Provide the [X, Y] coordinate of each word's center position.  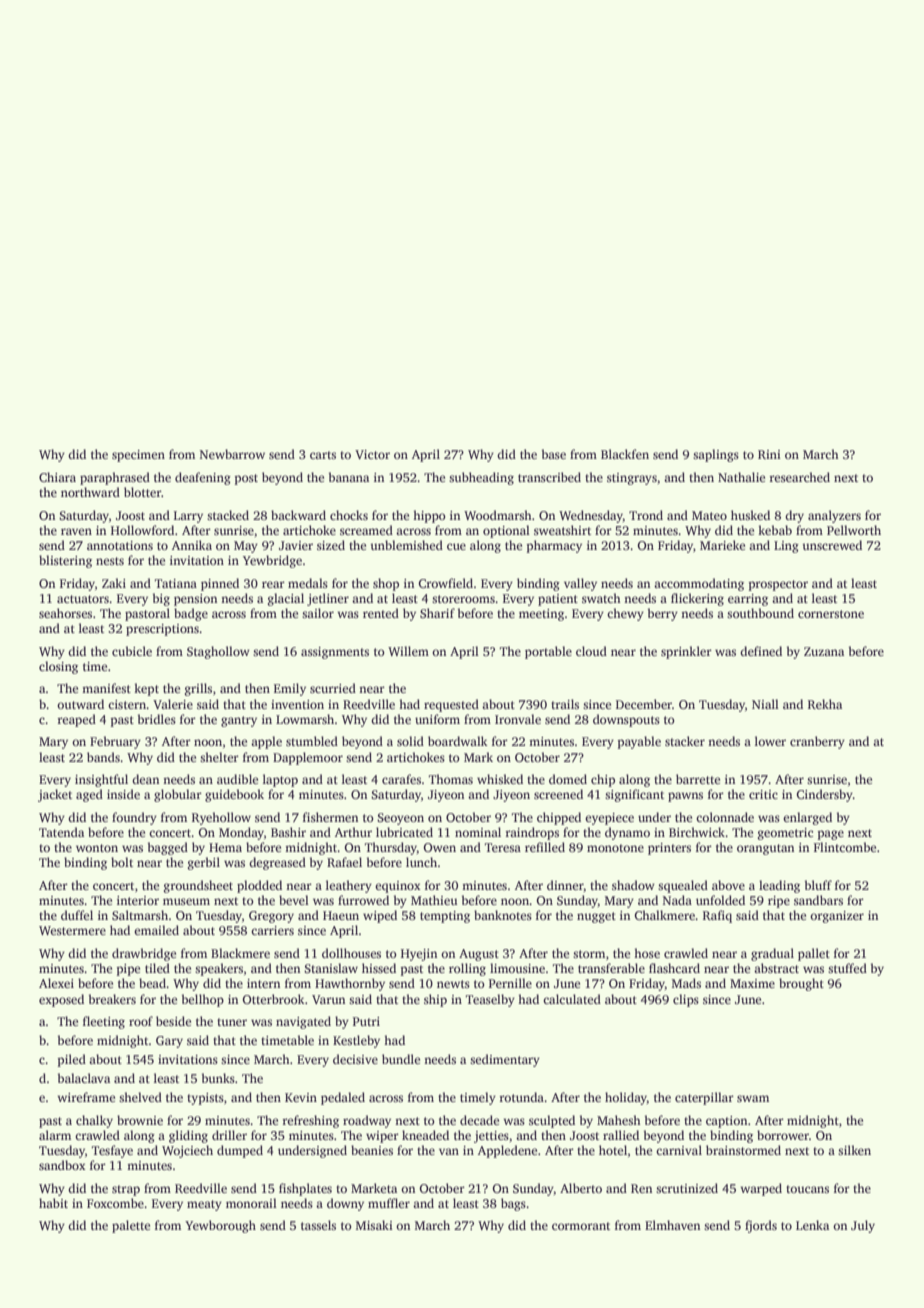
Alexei [56, 983]
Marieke [722, 545]
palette [131, 1226]
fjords [761, 1226]
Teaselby [490, 1000]
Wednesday [591, 516]
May [246, 547]
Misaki [374, 1225]
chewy [625, 614]
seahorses [65, 613]
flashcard [674, 968]
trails [565, 704]
